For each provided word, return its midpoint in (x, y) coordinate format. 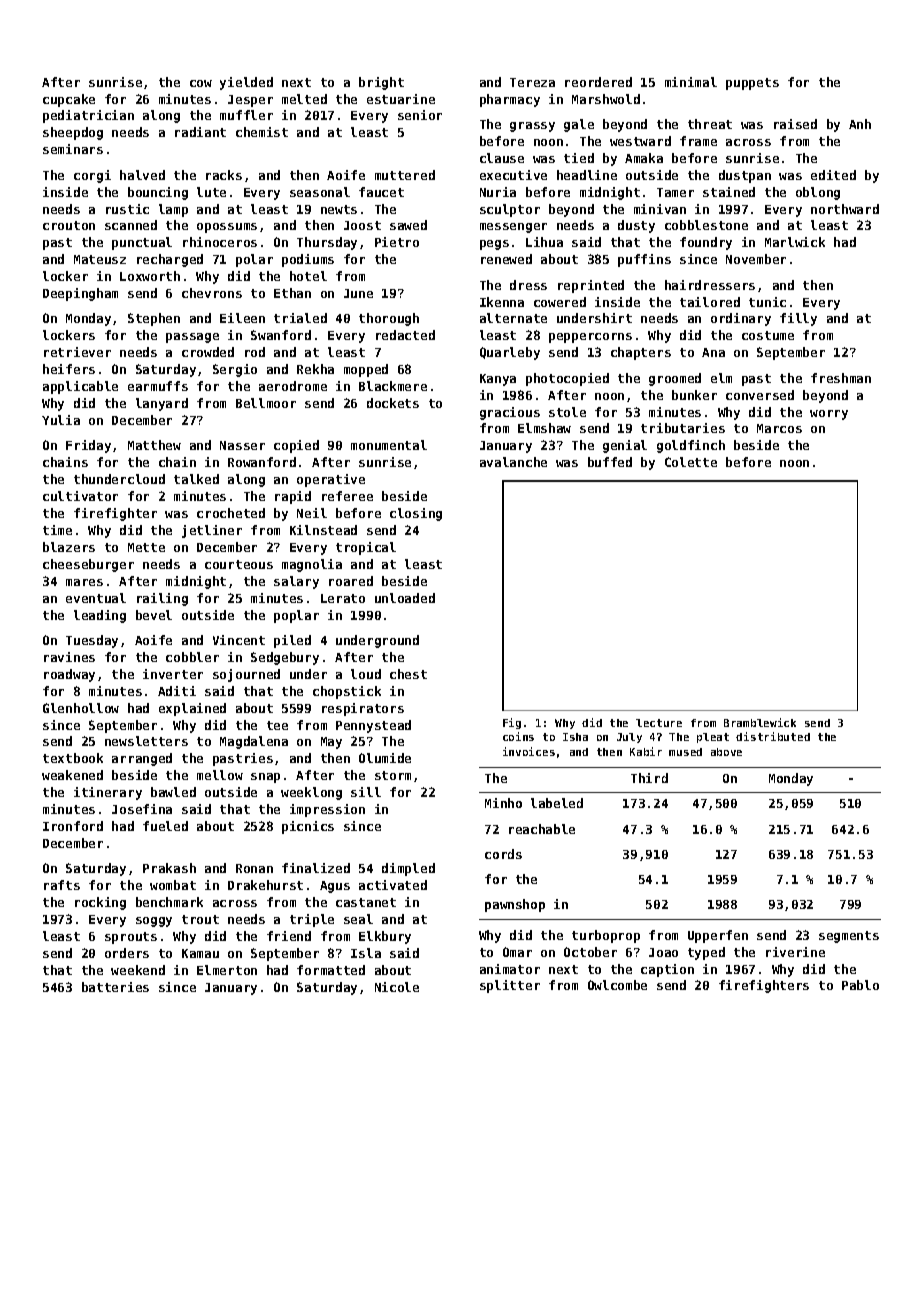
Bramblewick (760, 722)
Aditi (177, 691)
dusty (636, 226)
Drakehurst (265, 885)
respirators (363, 709)
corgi (92, 176)
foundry (706, 243)
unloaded (405, 598)
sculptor (510, 210)
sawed (408, 225)
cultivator (80, 496)
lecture (659, 723)
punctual (142, 243)
